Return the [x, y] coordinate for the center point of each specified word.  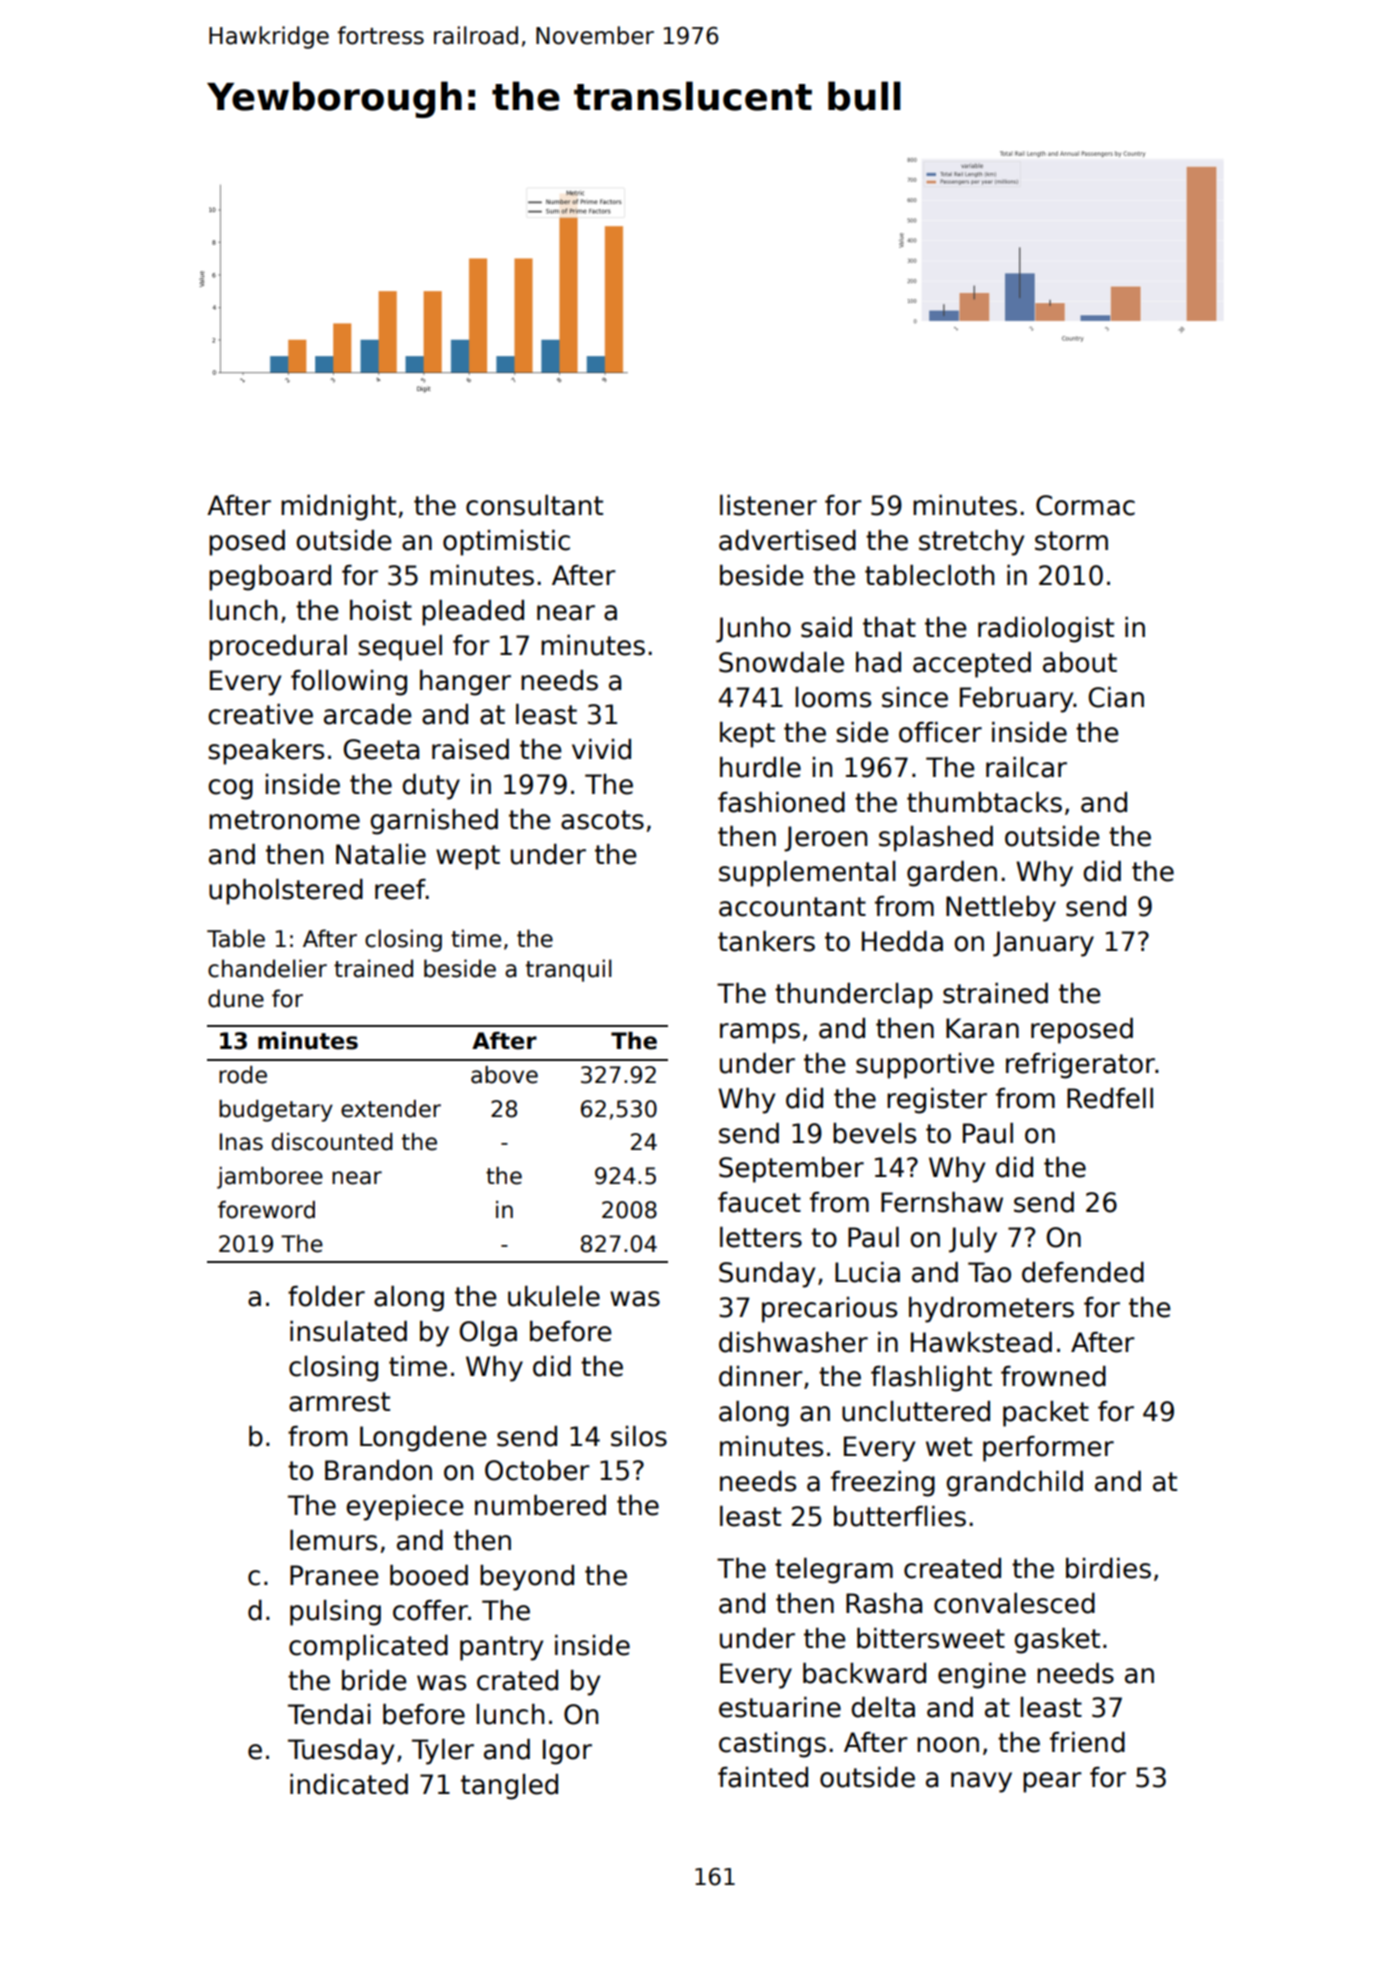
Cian [1116, 697]
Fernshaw [942, 1202]
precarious [829, 1310]
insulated [348, 1331]
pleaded [473, 613]
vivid [601, 749]
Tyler [443, 1752]
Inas [241, 1142]
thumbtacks [984, 802]
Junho [753, 630]
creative [260, 714]
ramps [760, 1033]
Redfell [1110, 1098]
